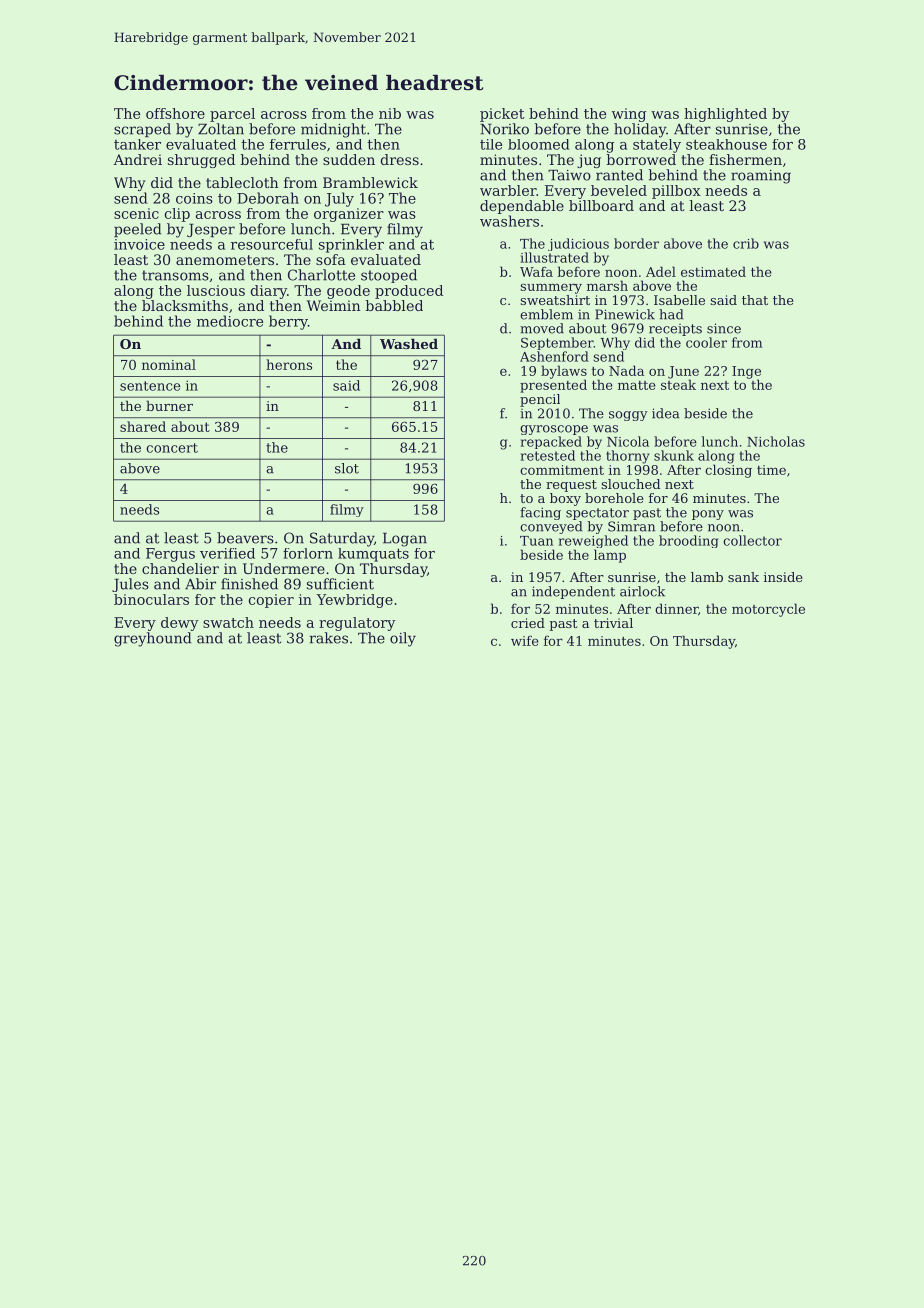  I want to click on summery, so click(551, 288).
